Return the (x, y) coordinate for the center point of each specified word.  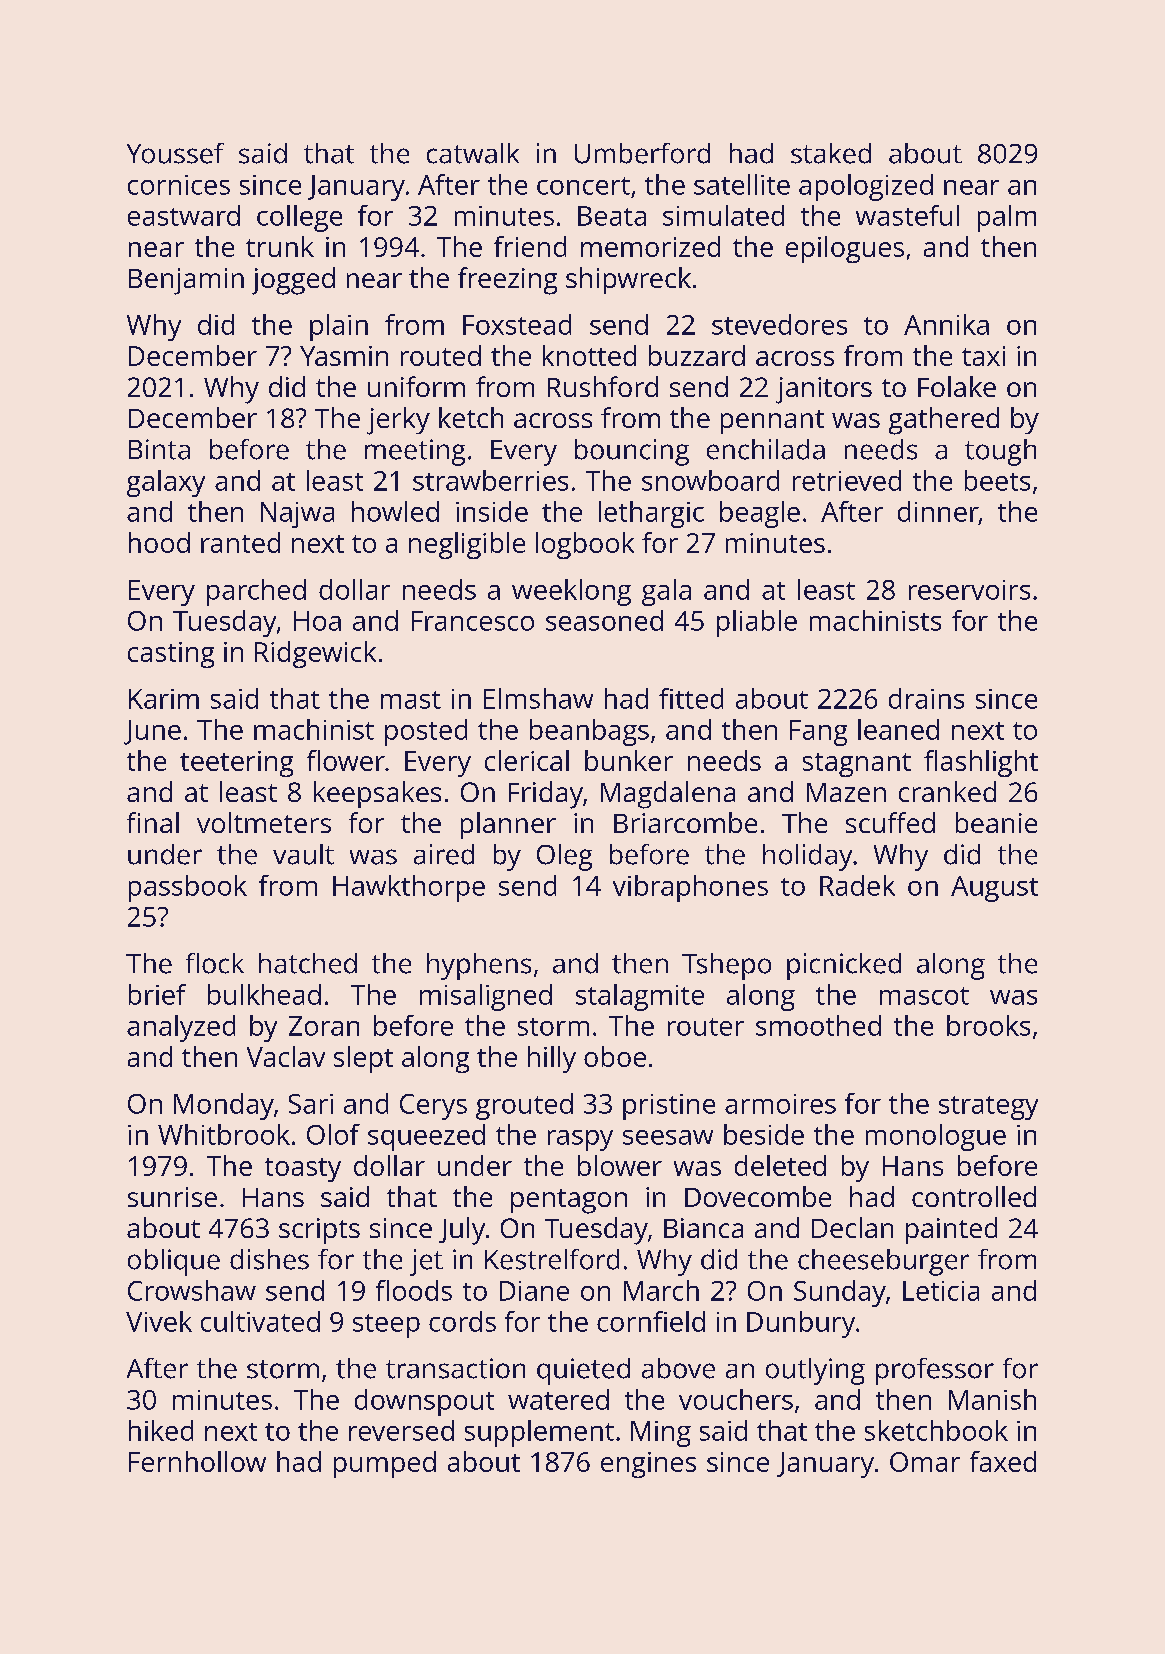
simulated (723, 215)
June (152, 732)
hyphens (479, 966)
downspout (424, 1402)
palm (1007, 218)
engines (648, 1465)
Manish (992, 1399)
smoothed (818, 1025)
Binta (159, 449)
